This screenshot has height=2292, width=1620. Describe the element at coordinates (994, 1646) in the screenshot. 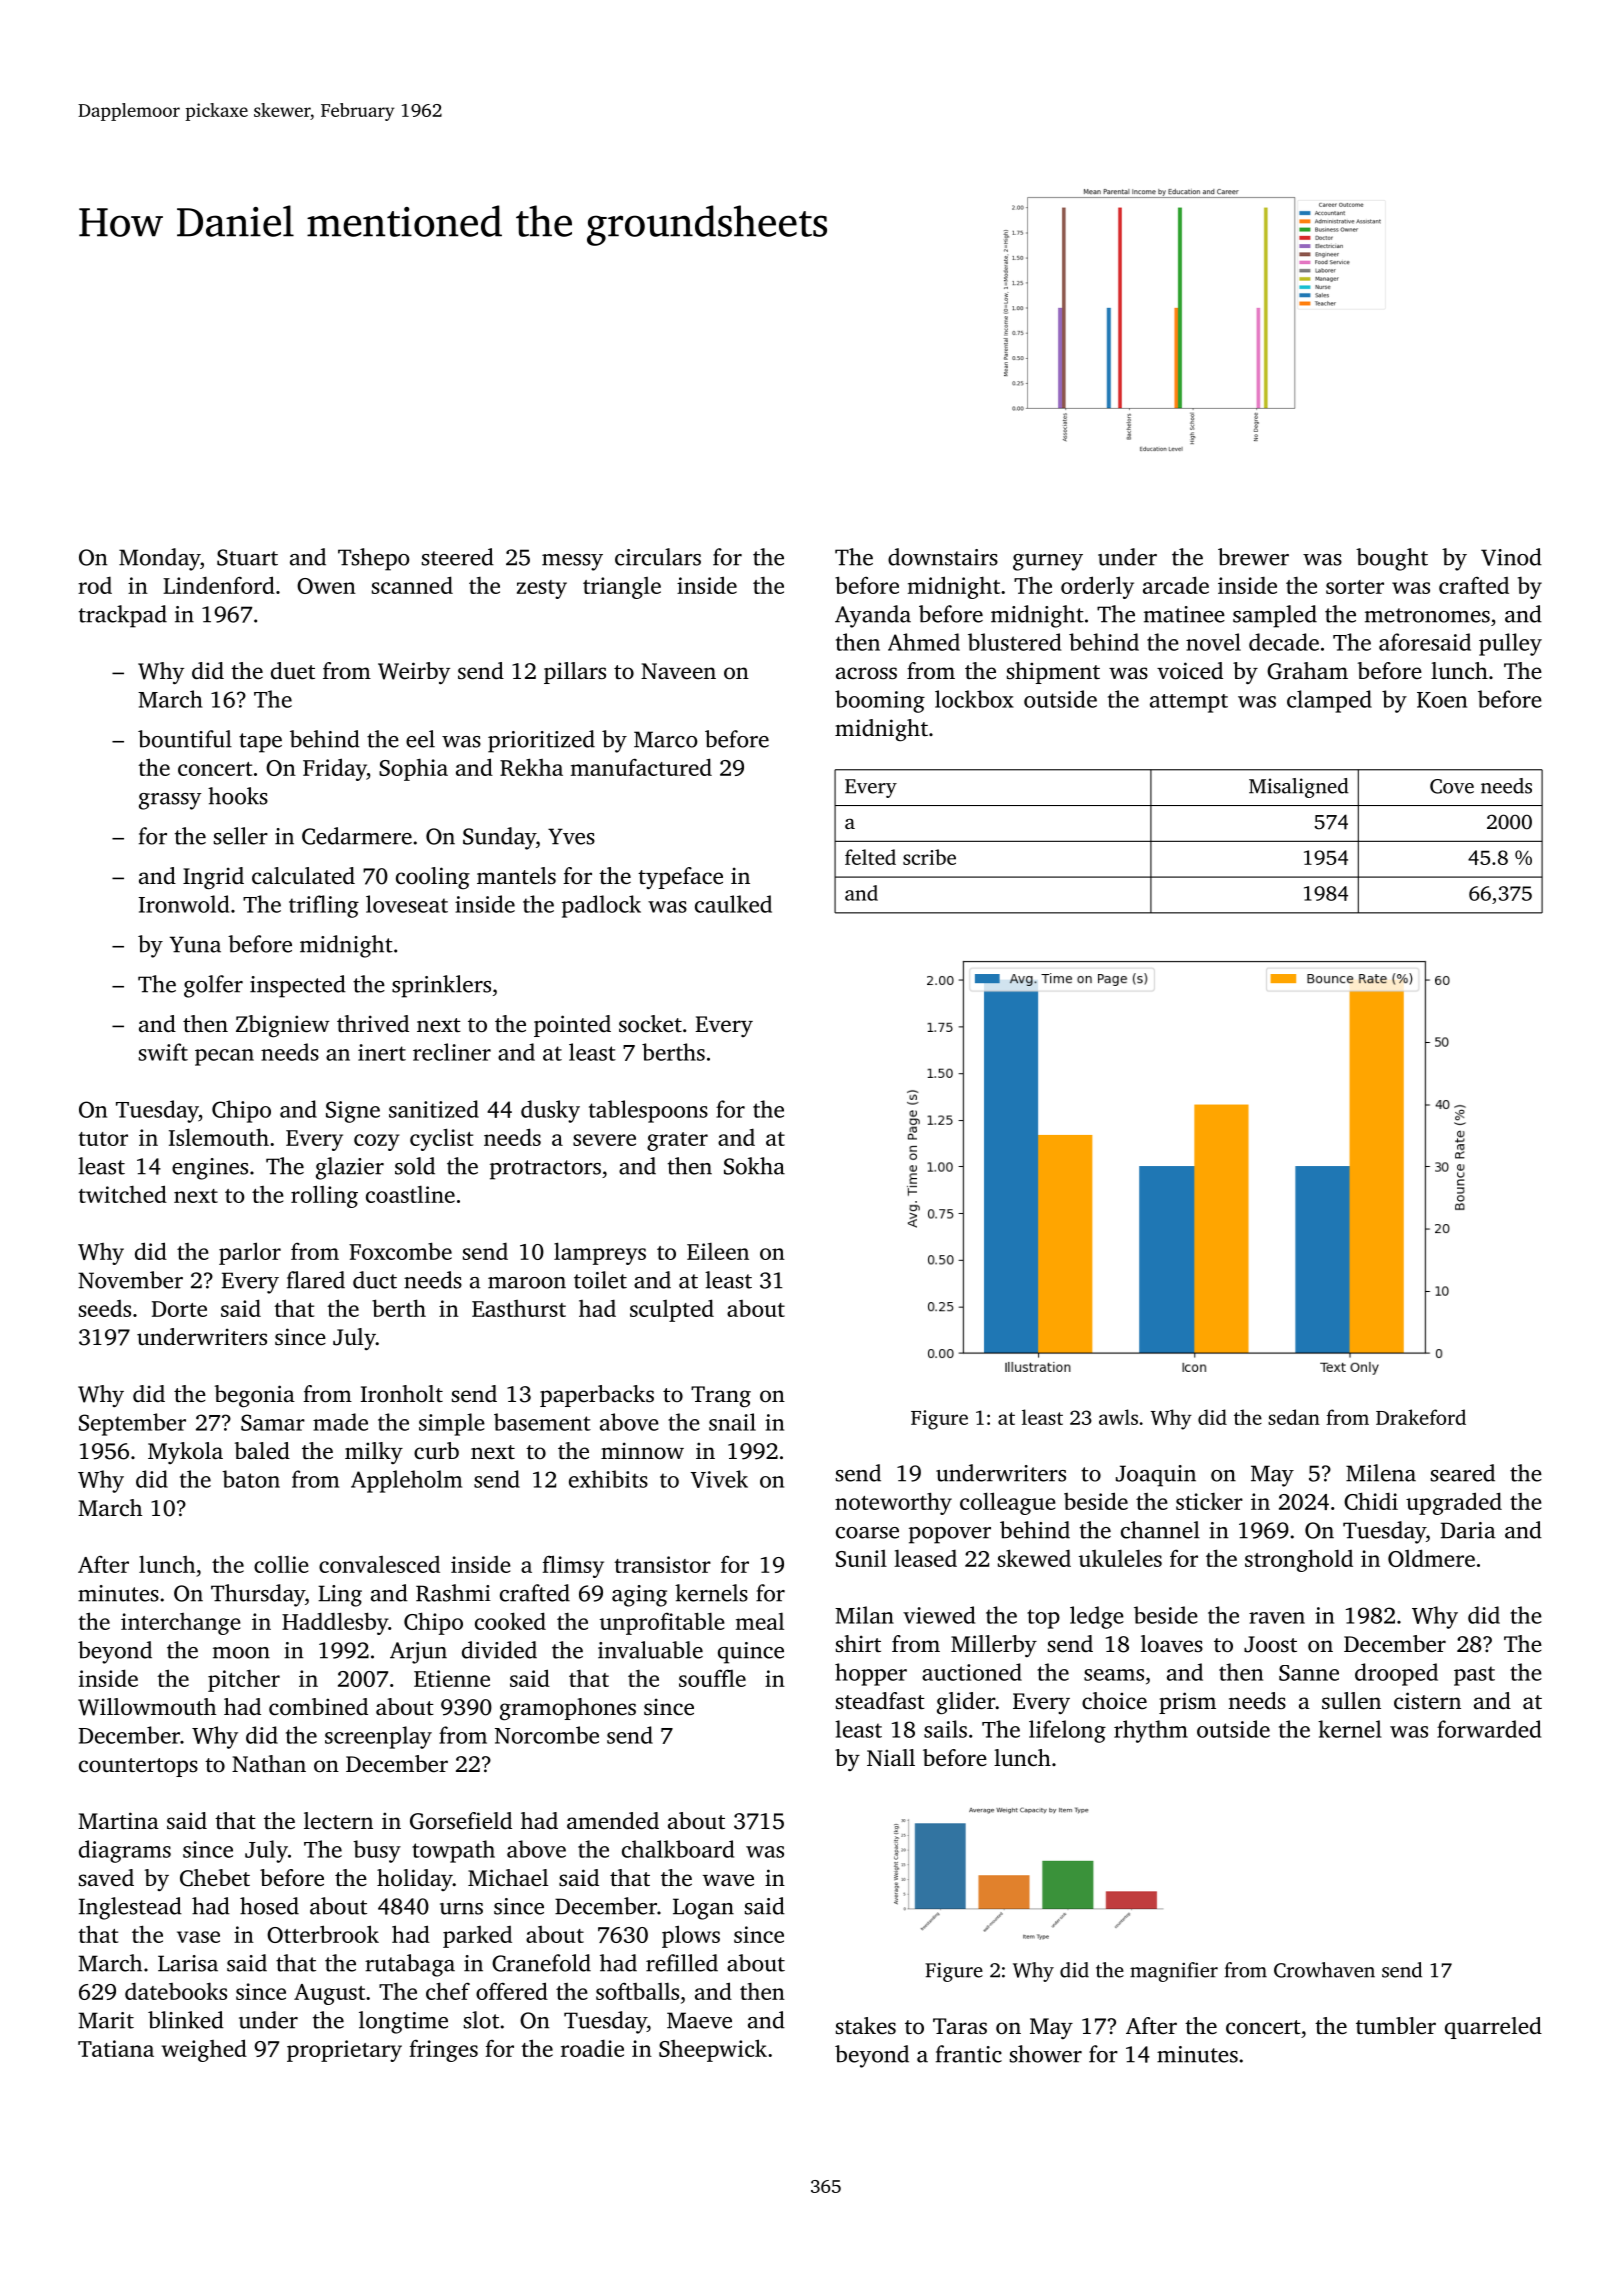

I see `Millerby` at that location.
